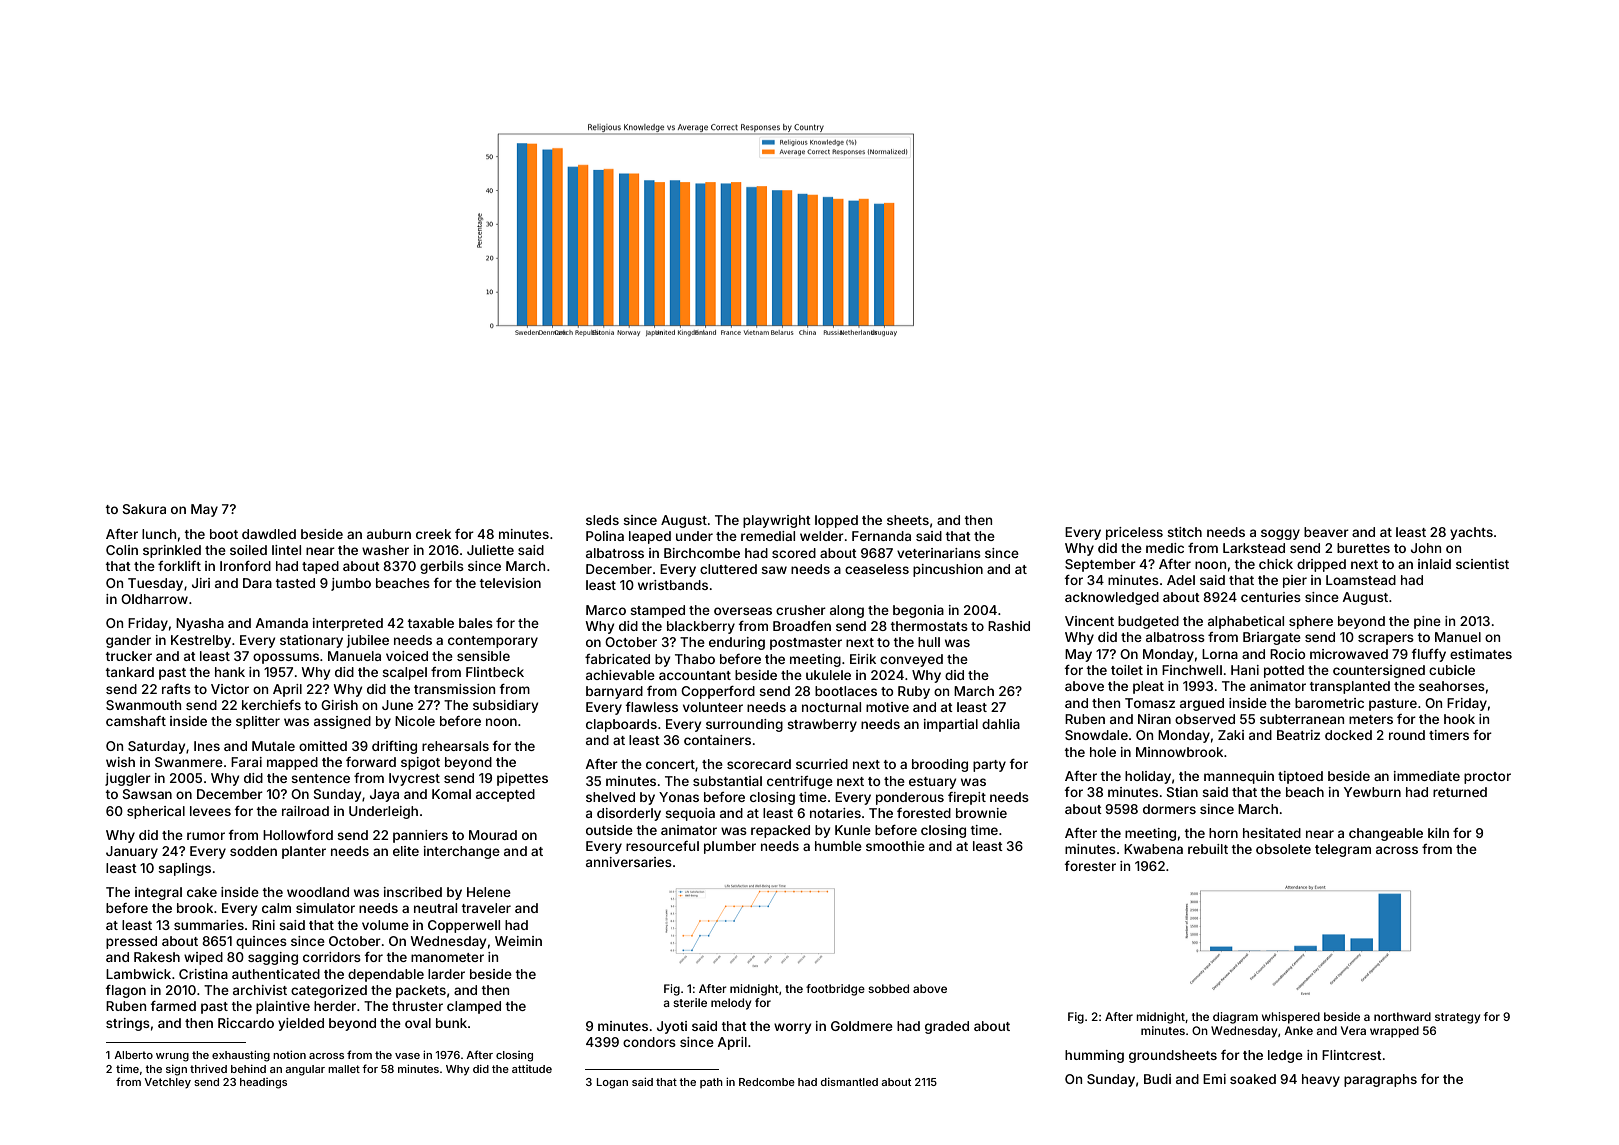  What do you see at coordinates (167, 1083) in the screenshot?
I see `Vetchley` at bounding box center [167, 1083].
